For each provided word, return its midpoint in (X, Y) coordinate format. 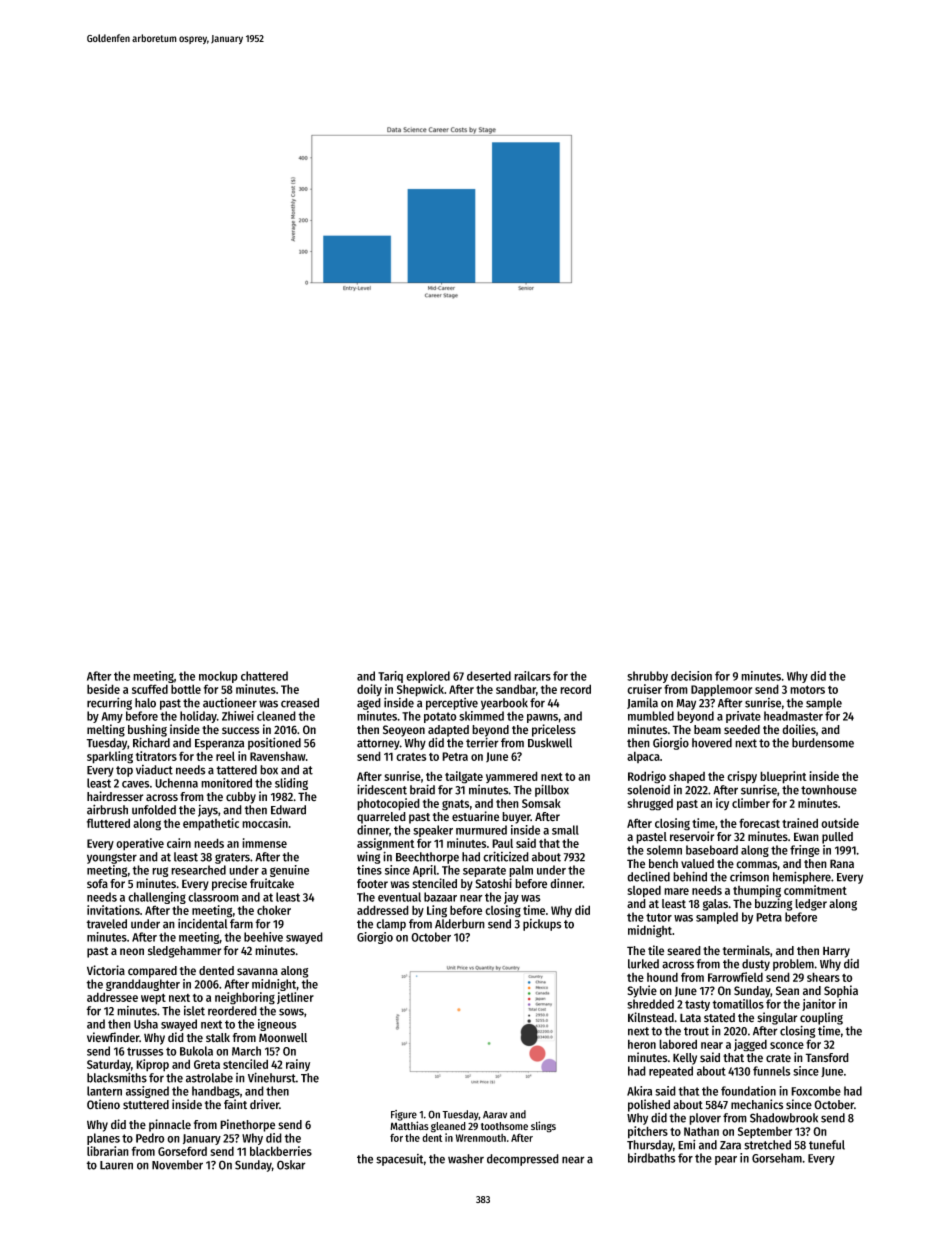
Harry (836, 952)
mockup (218, 677)
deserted (489, 676)
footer (372, 884)
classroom (213, 897)
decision (691, 676)
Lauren (116, 1165)
